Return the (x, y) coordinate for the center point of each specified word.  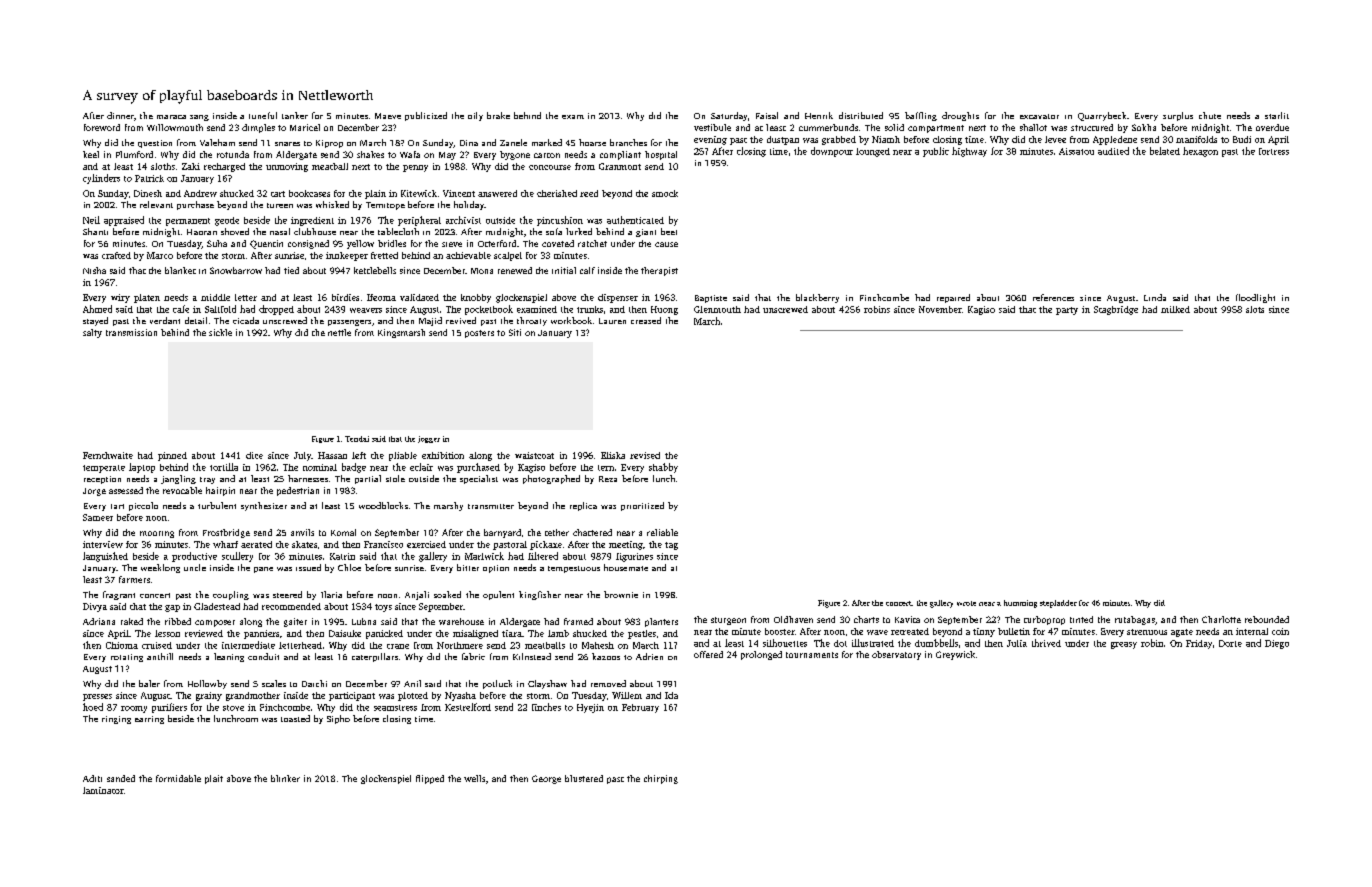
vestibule (712, 127)
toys (383, 608)
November (940, 309)
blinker (285, 778)
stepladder (1058, 604)
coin (1280, 631)
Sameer (98, 517)
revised (645, 455)
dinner (120, 115)
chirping (661, 779)
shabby (663, 468)
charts (866, 619)
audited (1113, 151)
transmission (131, 332)
